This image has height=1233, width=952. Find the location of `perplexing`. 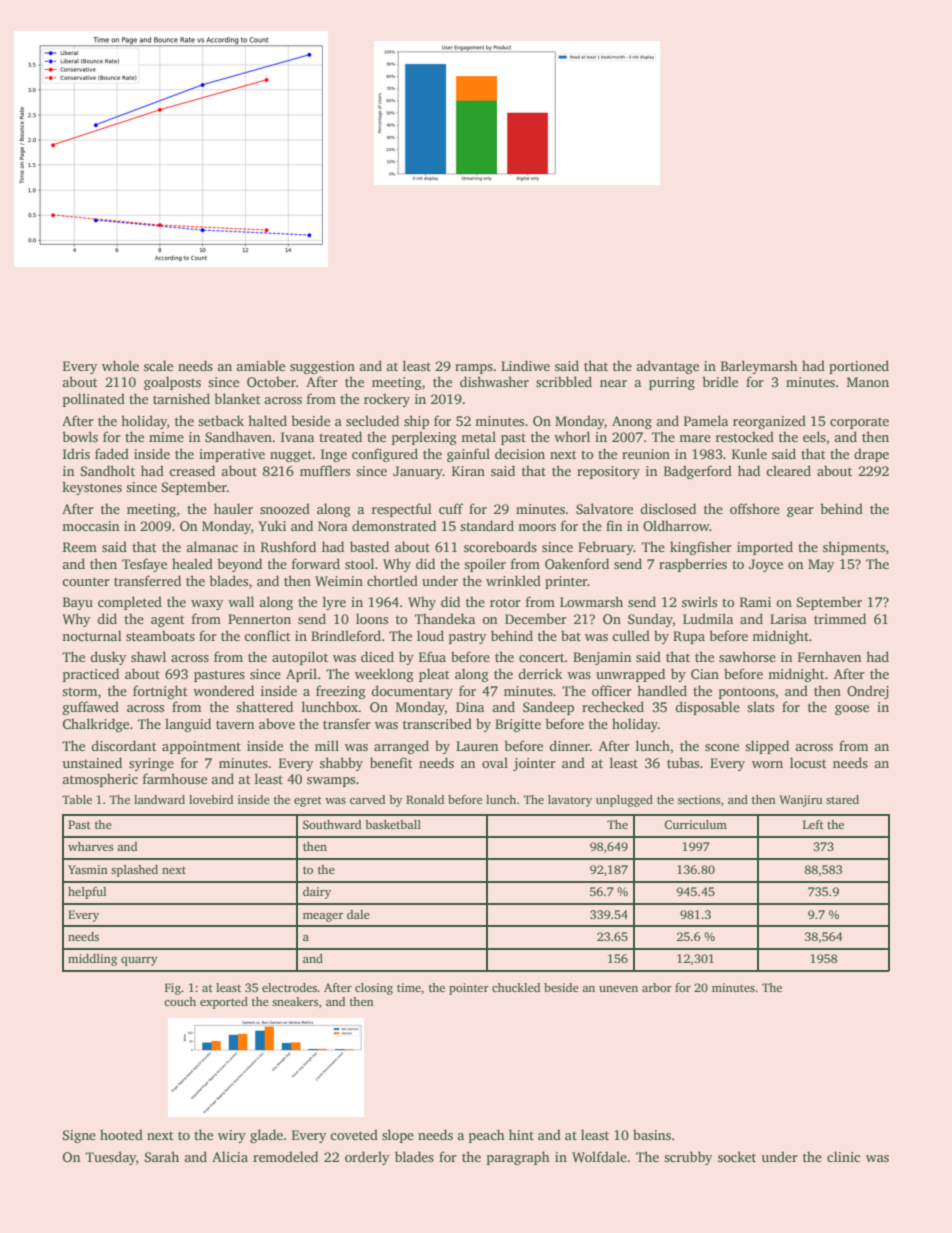

perplexing is located at coordinates (424, 438).
